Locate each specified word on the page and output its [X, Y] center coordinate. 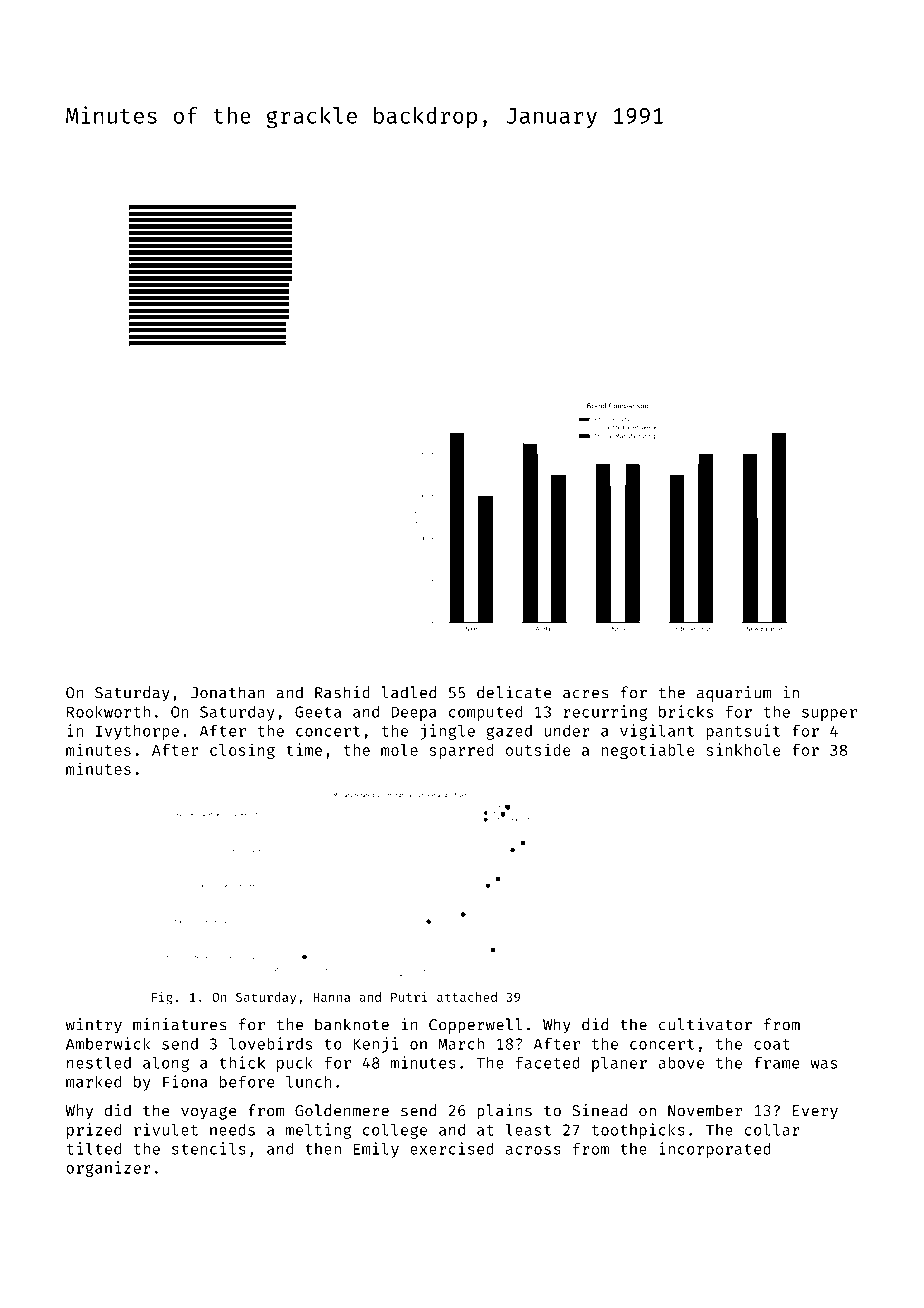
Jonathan [228, 692]
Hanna [331, 997]
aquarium [734, 694]
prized [94, 1131]
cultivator [705, 1024]
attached [467, 997]
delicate [514, 692]
